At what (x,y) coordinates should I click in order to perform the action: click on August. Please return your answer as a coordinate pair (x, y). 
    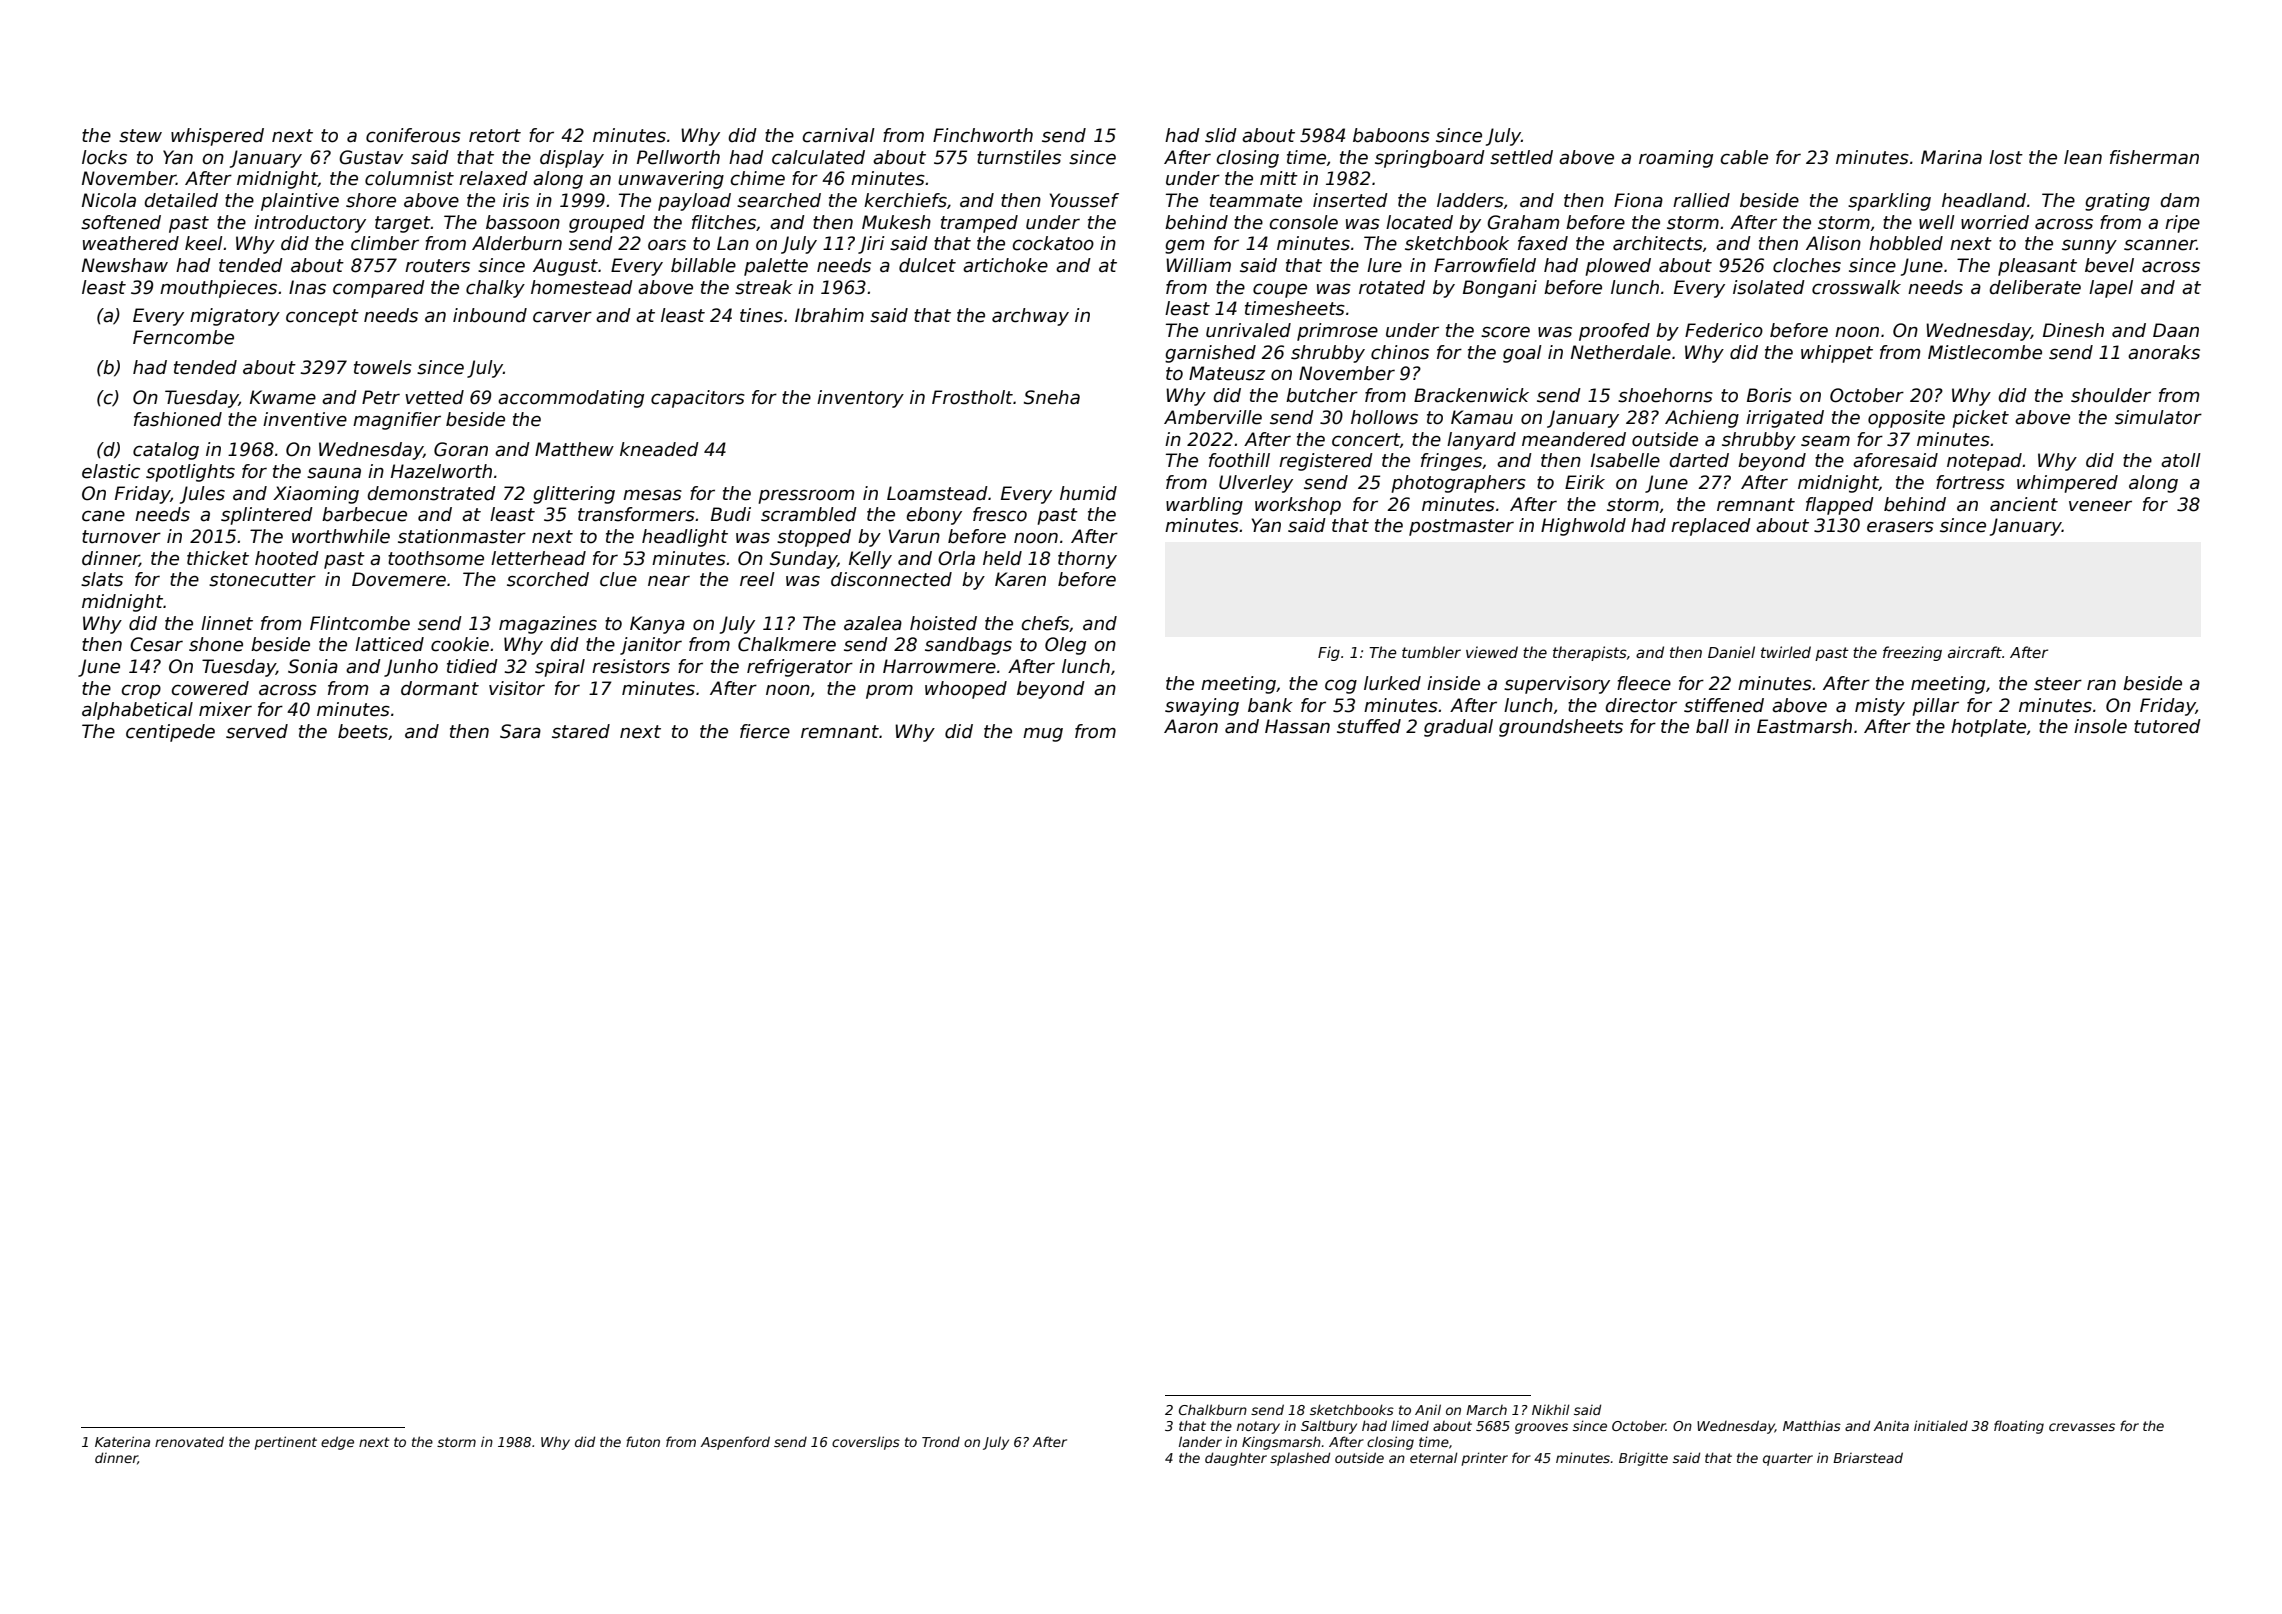
    Looking at the image, I should click on (565, 267).
